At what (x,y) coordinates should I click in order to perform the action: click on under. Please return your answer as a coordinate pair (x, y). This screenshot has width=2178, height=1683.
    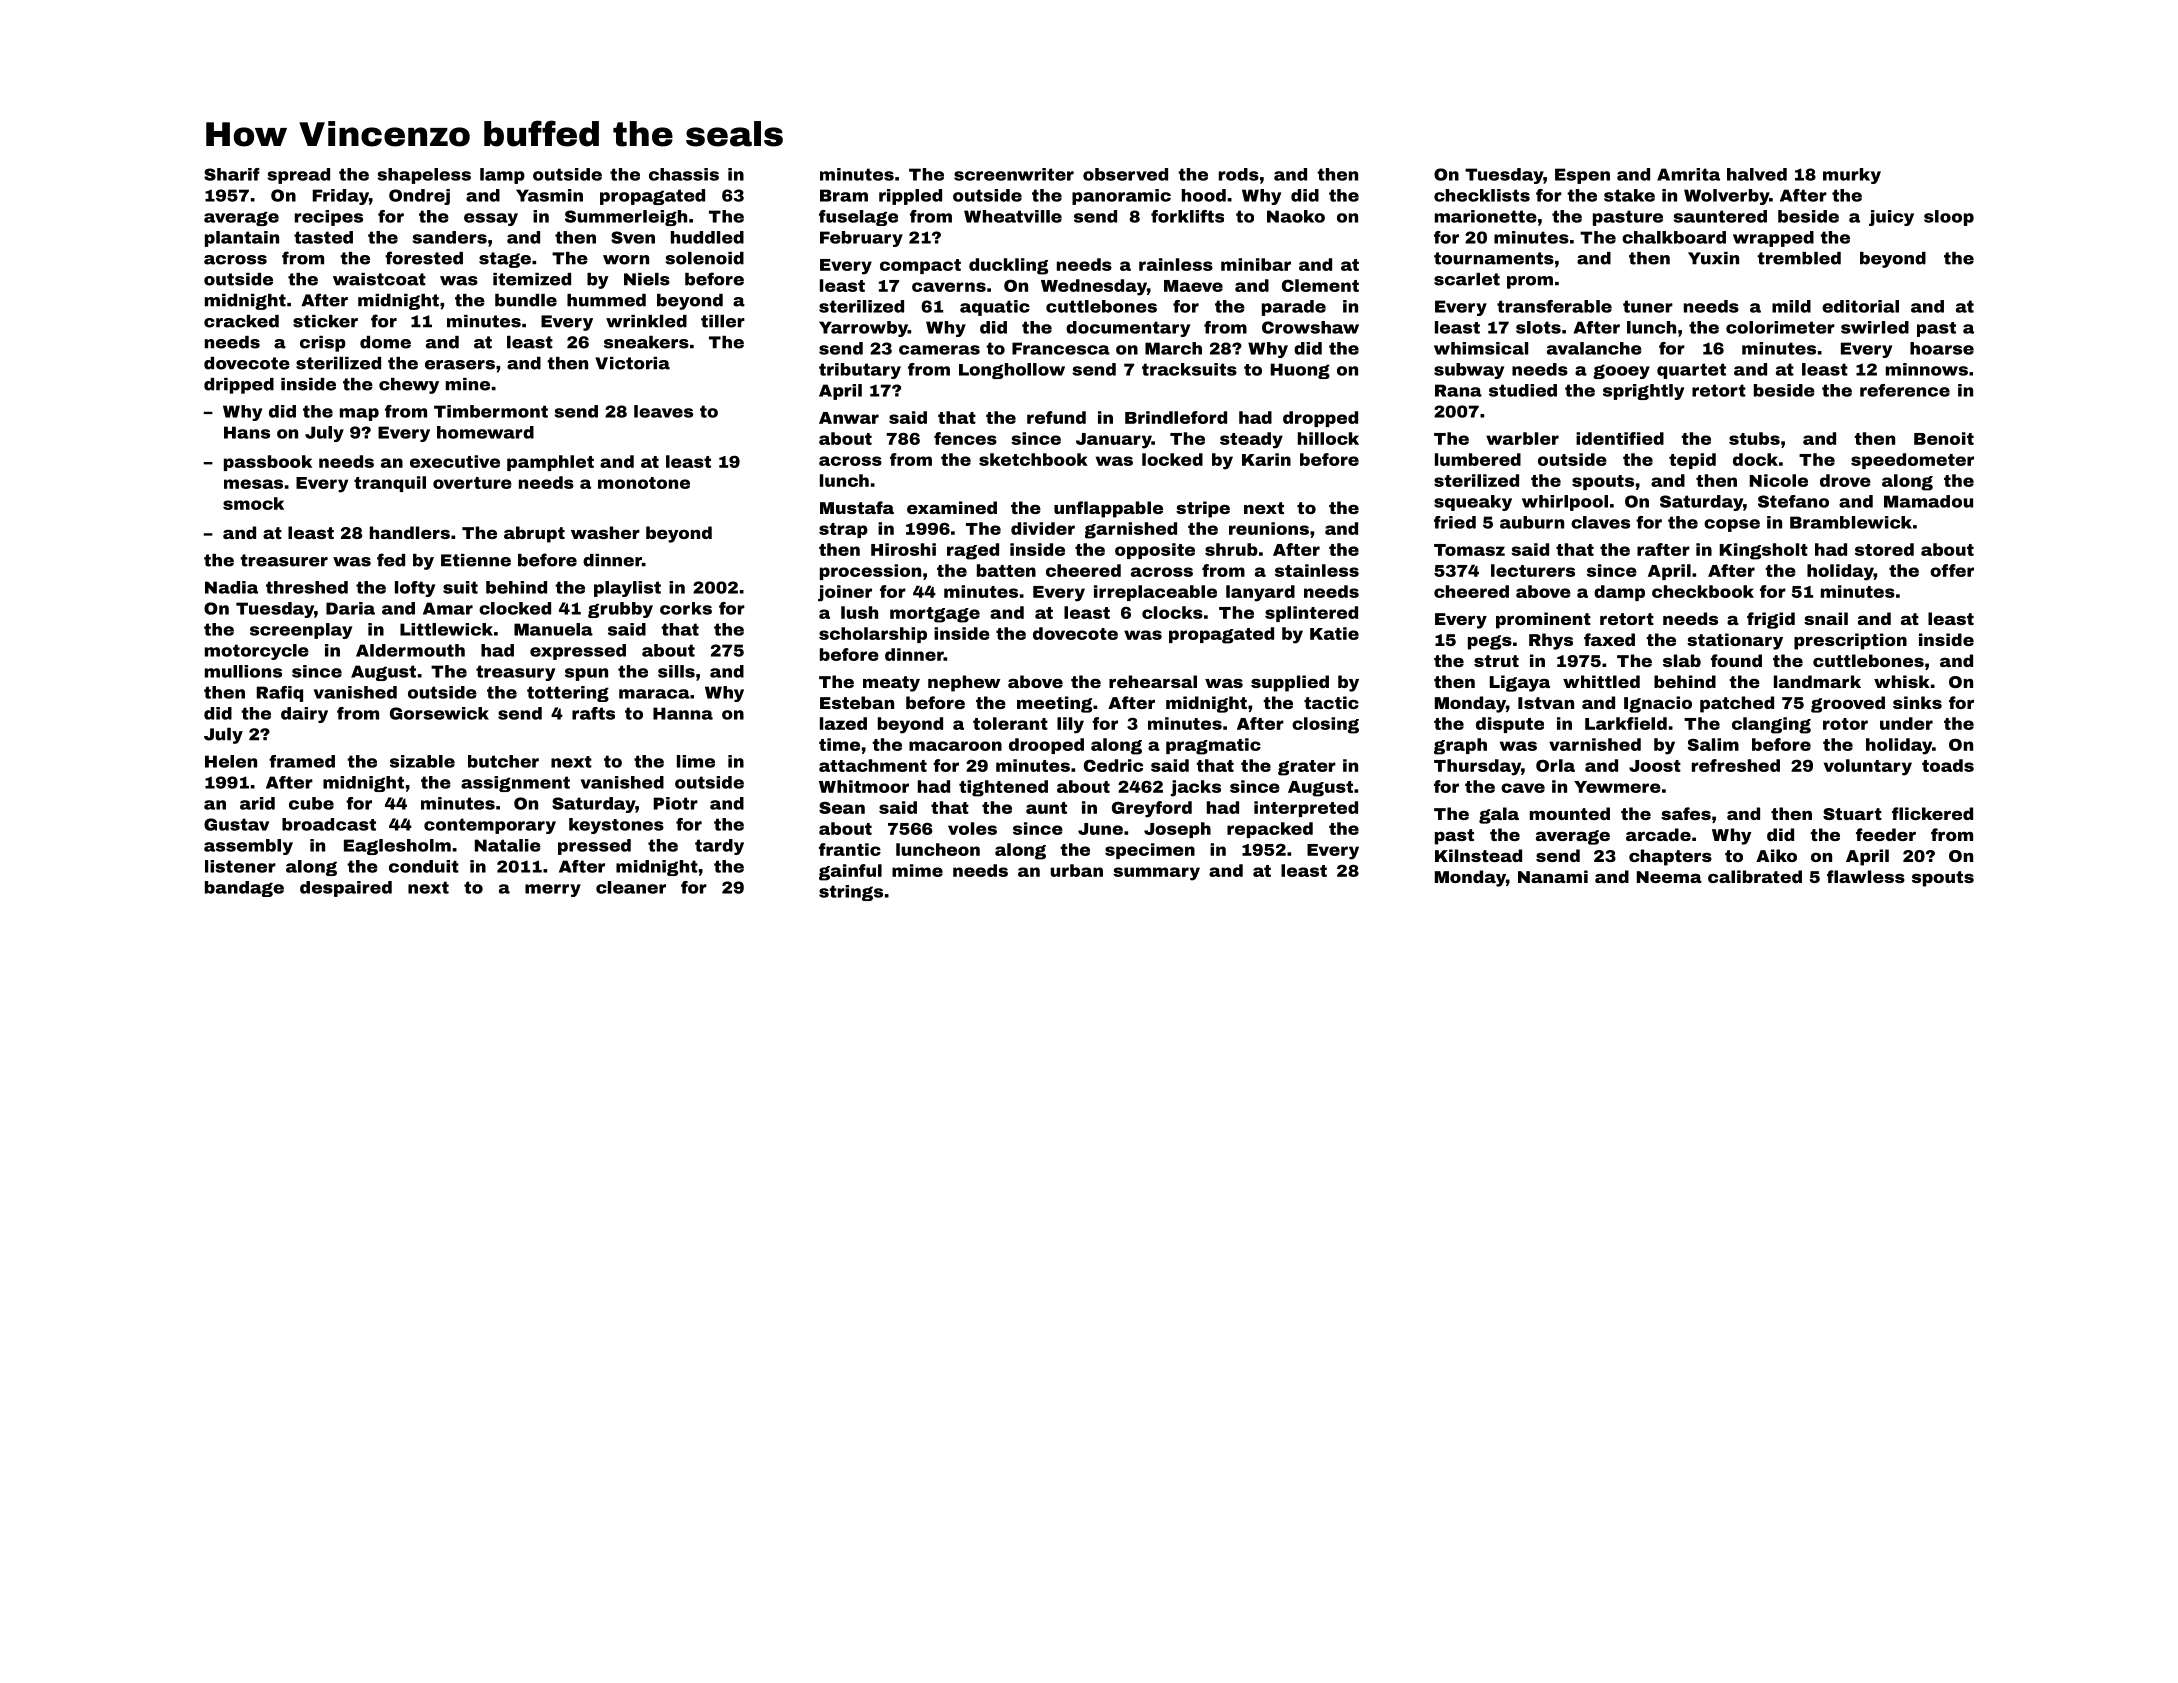
    Looking at the image, I should click on (1906, 723).
